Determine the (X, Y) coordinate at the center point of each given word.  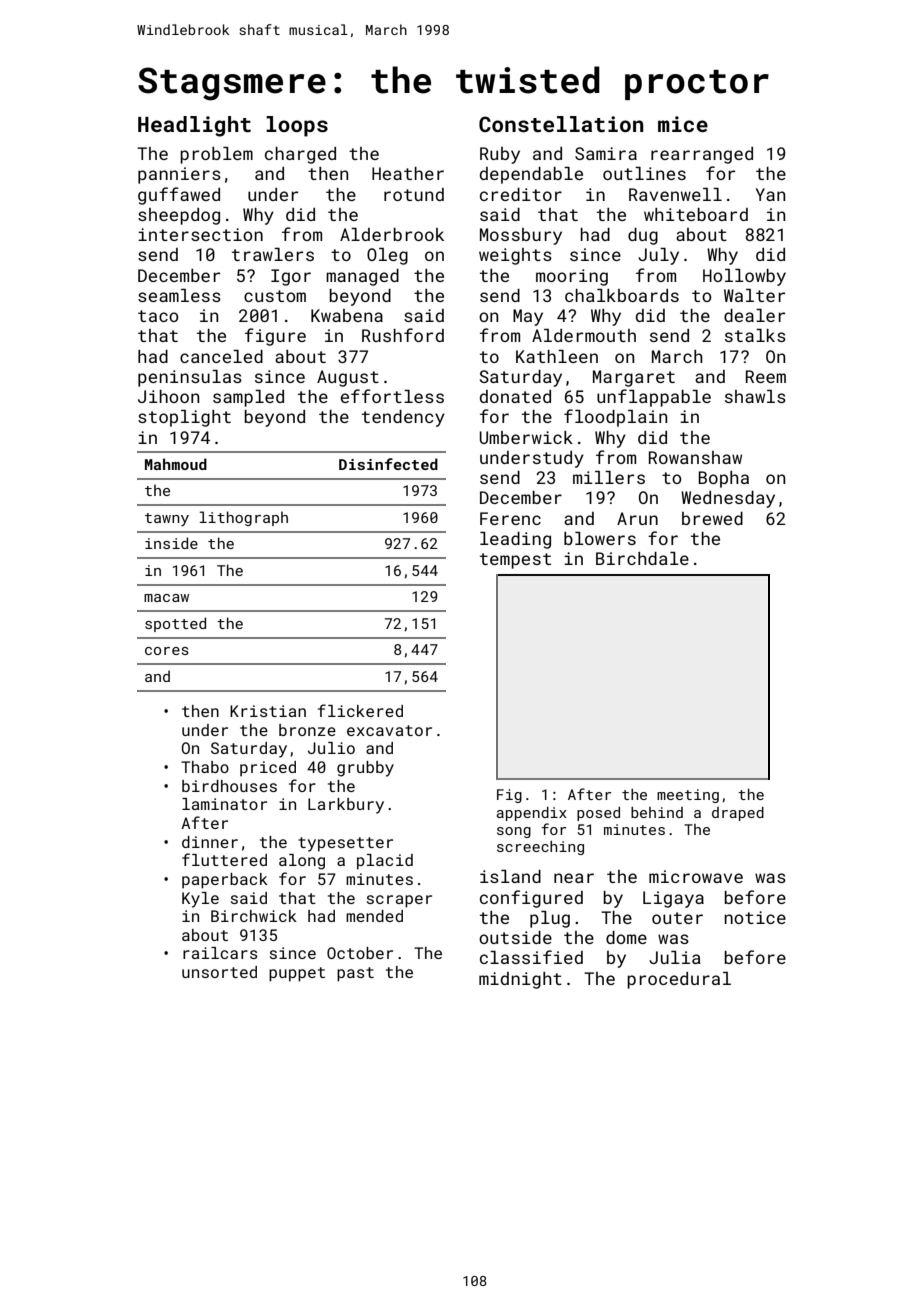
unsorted (219, 972)
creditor (521, 194)
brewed (712, 518)
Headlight (194, 126)
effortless (392, 396)
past (355, 974)
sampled (248, 398)
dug (643, 236)
